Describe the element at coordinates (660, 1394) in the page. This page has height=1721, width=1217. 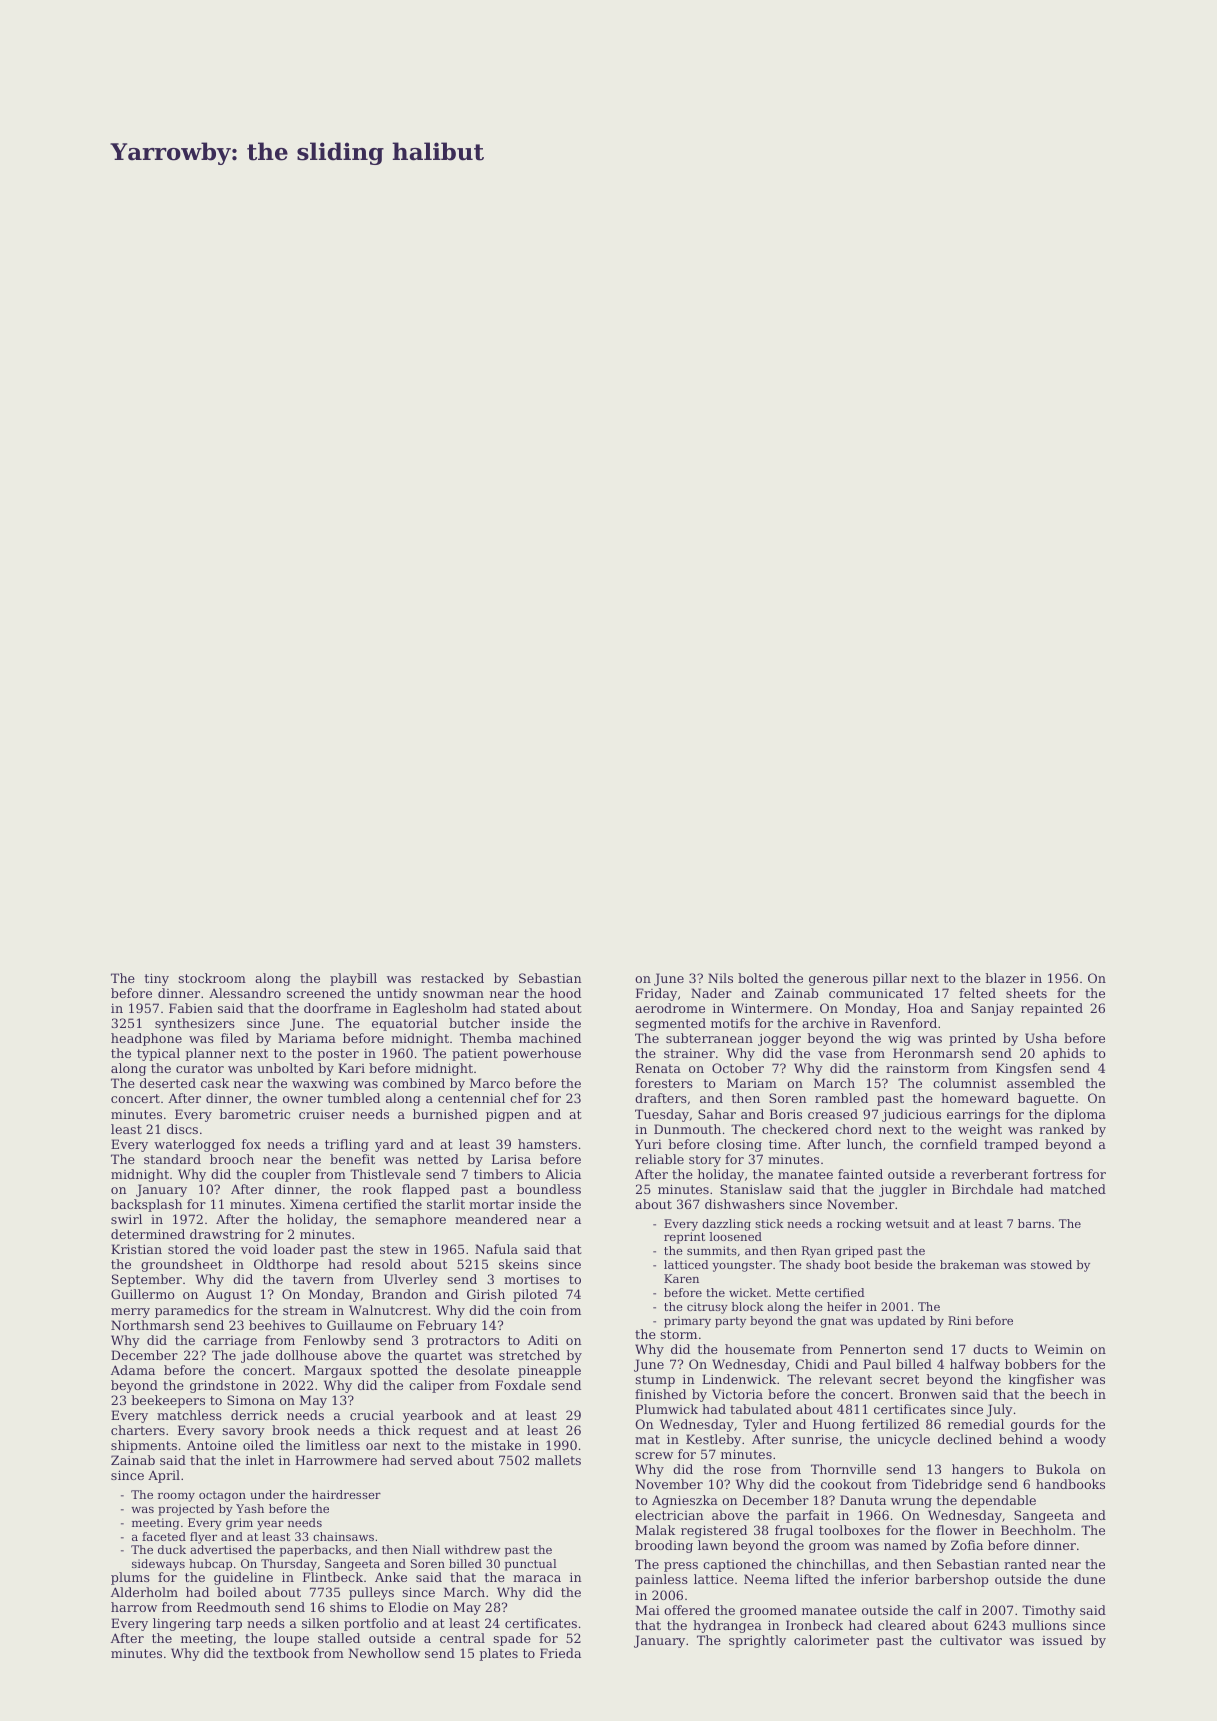
I see `finished` at that location.
